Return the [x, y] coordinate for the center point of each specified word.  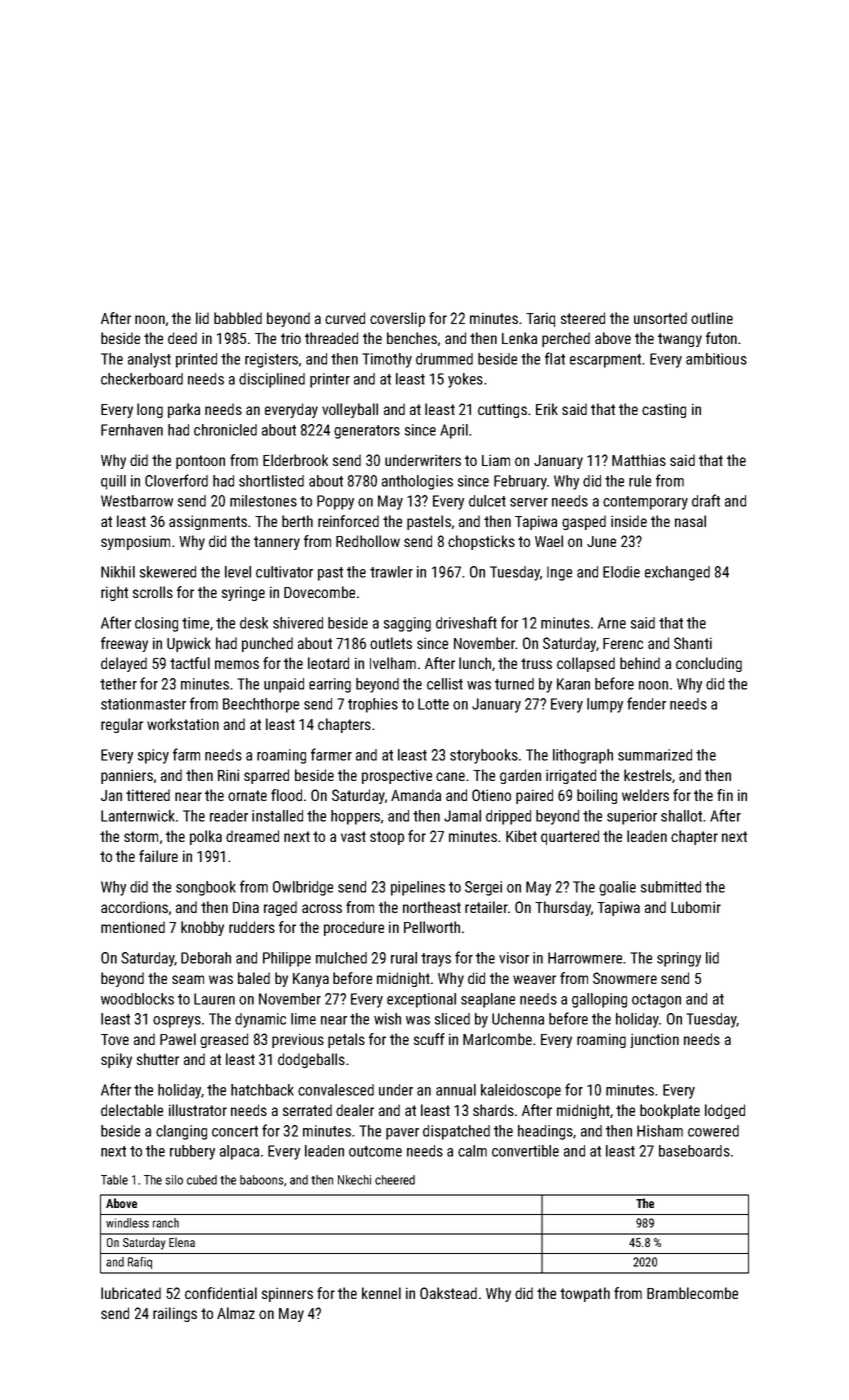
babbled [238, 318]
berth [297, 521]
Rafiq [140, 1263]
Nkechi [354, 1180]
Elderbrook [295, 460]
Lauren [214, 999]
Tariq [540, 319]
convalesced [336, 1090]
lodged [725, 1111]
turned [514, 684]
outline [712, 318]
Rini [228, 775]
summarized [655, 755]
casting [664, 410]
